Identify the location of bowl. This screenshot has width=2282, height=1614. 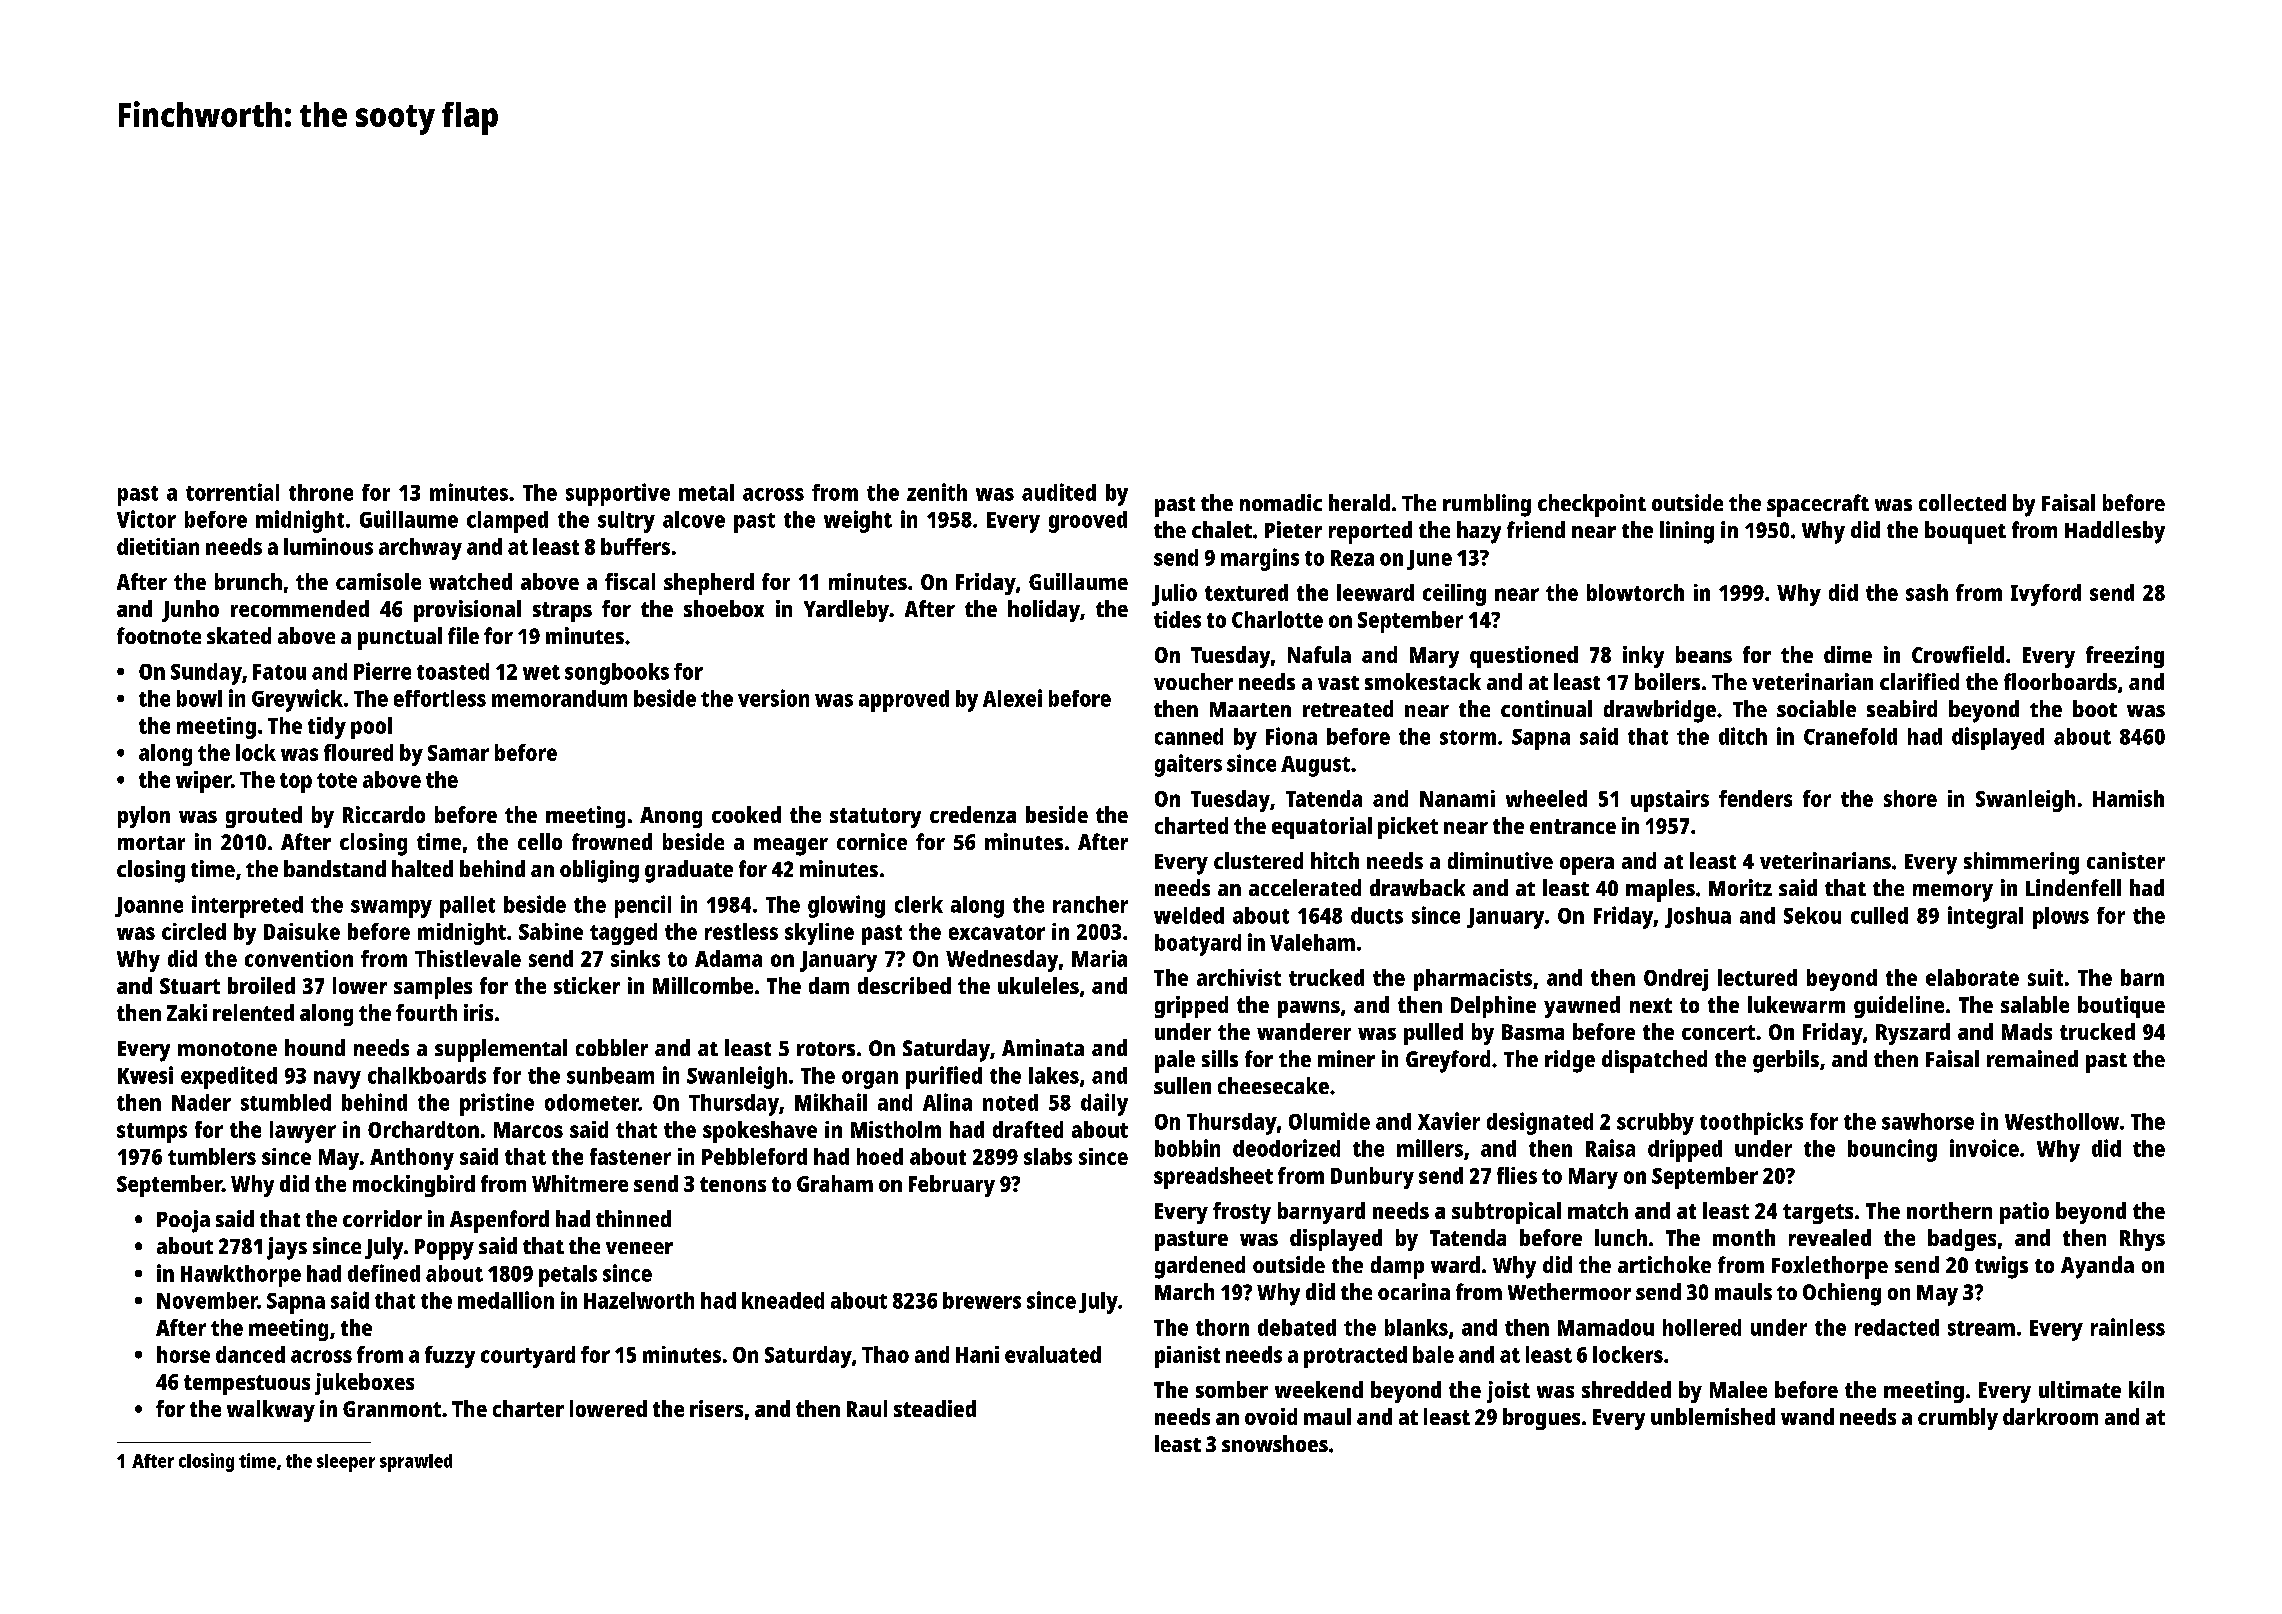
(199, 698).
